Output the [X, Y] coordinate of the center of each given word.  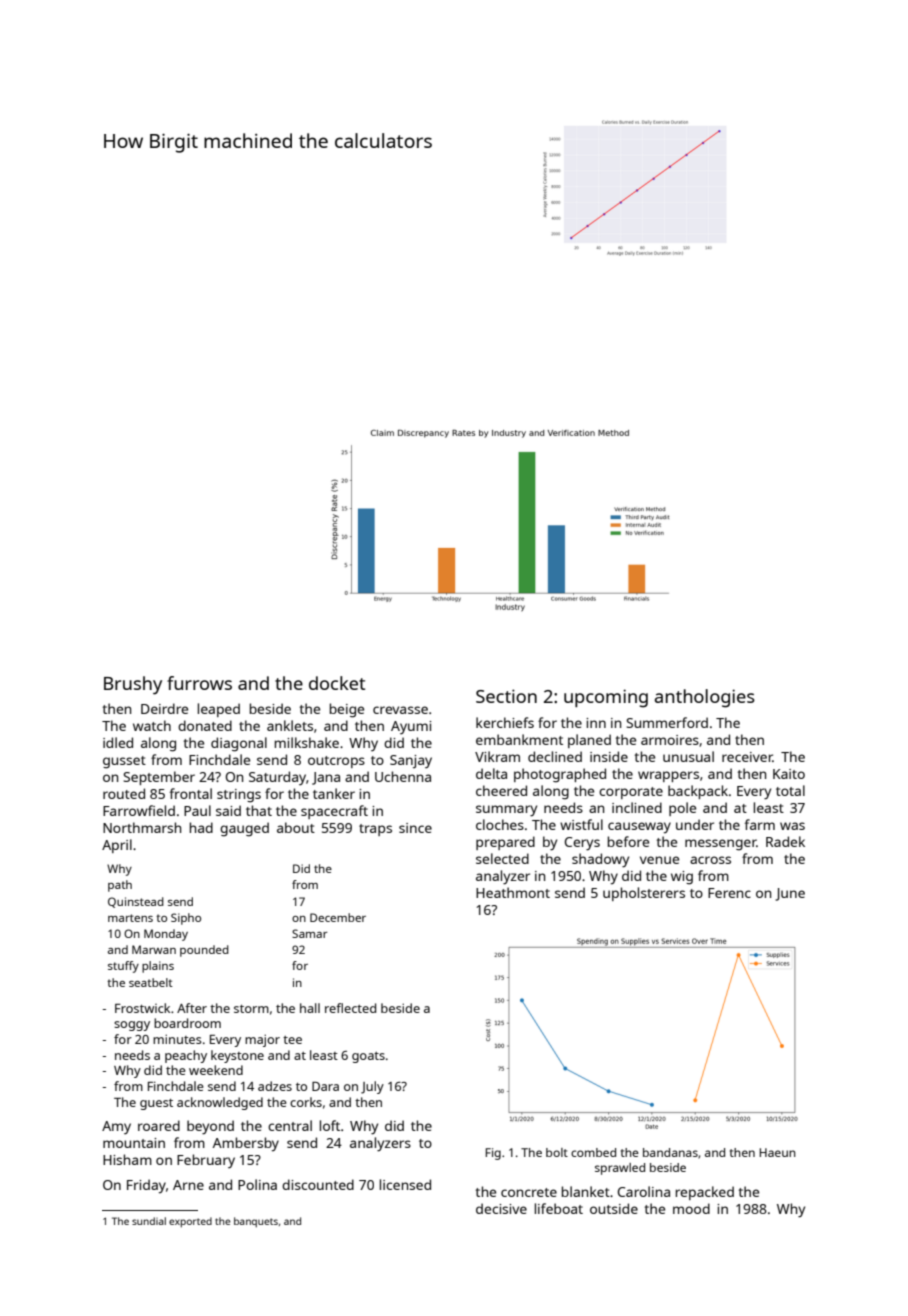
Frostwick [142, 1008]
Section [506, 696]
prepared [505, 843]
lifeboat [559, 1208]
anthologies [705, 698]
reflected [350, 1008]
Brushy [133, 685]
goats [368, 1057]
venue [659, 860]
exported [190, 1222]
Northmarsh [142, 827]
